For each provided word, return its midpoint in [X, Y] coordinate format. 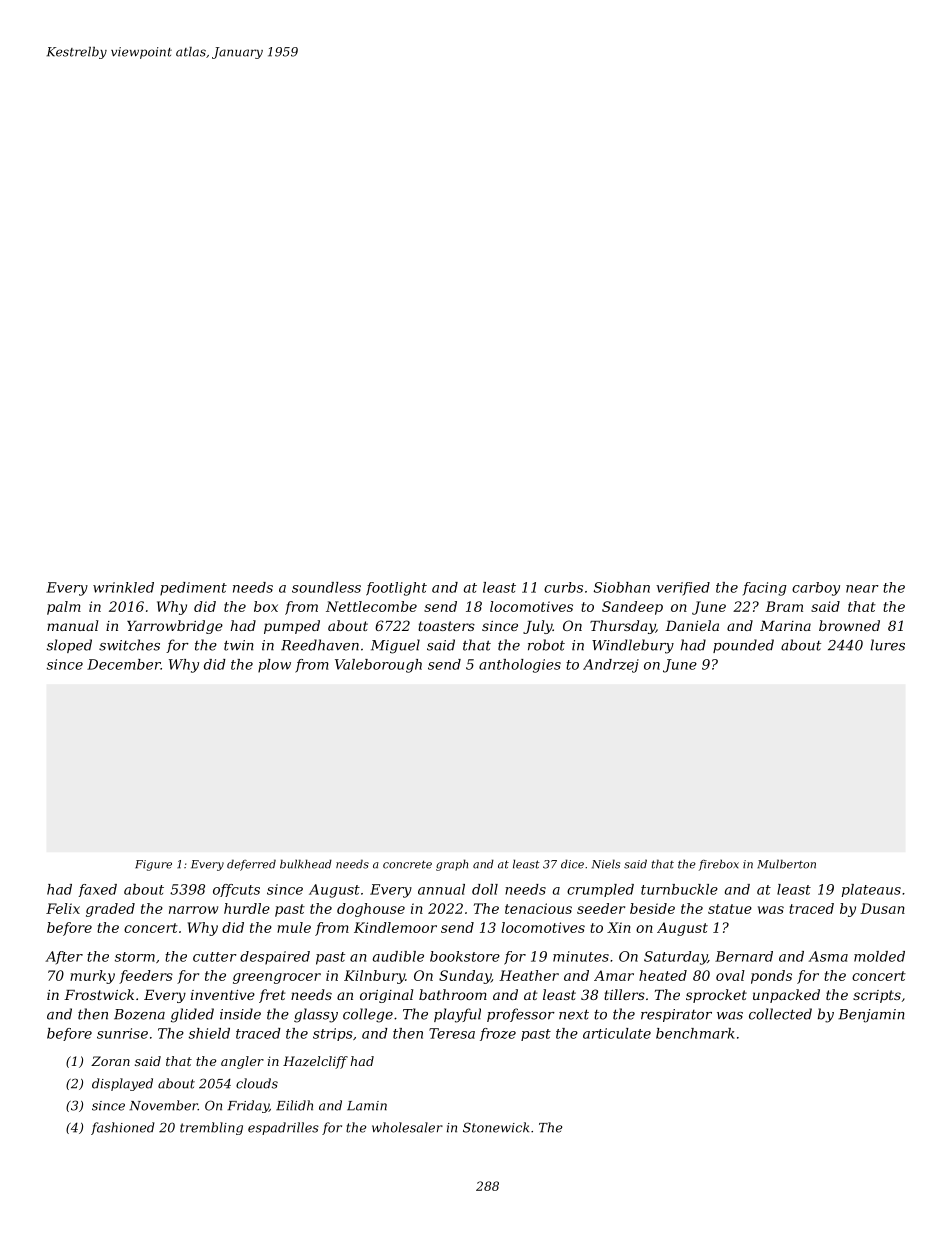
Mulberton [786, 864]
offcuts [236, 890]
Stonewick [496, 1127]
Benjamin [871, 1016]
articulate [617, 1033]
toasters [446, 626]
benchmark [695, 1033]
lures [887, 645]
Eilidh [294, 1105]
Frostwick [99, 994]
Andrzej [611, 666]
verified [683, 588]
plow [274, 666]
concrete [407, 864]
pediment [193, 589]
